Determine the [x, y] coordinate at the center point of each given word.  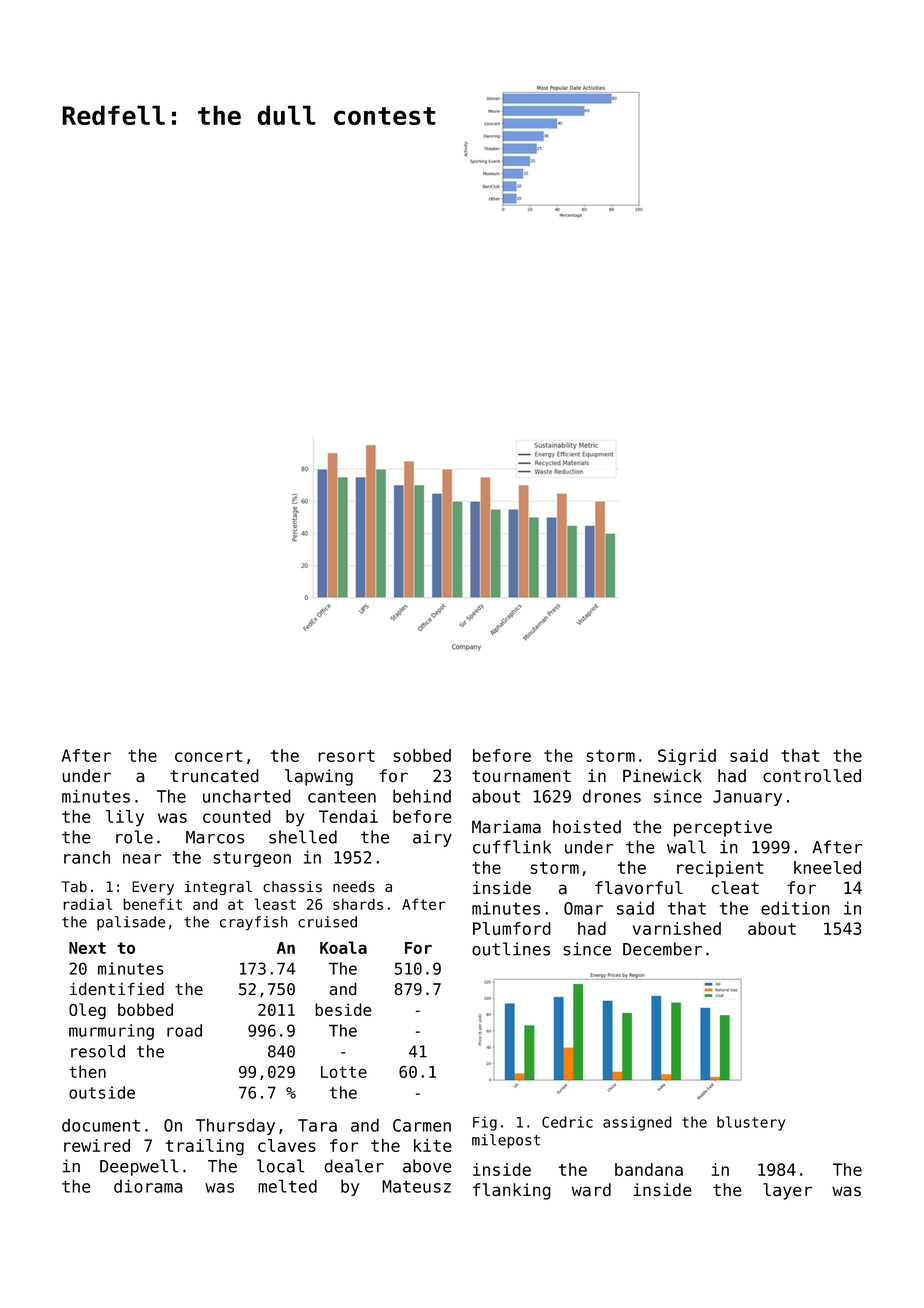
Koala [343, 947]
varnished [677, 928]
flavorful [639, 888]
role [134, 837]
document [101, 1125]
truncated [214, 776]
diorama [148, 1186]
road [184, 1030]
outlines [511, 949]
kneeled [827, 867]
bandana [649, 1169]
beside [343, 1009]
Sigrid [687, 757]
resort [346, 756]
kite [433, 1145]
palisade [131, 923]
